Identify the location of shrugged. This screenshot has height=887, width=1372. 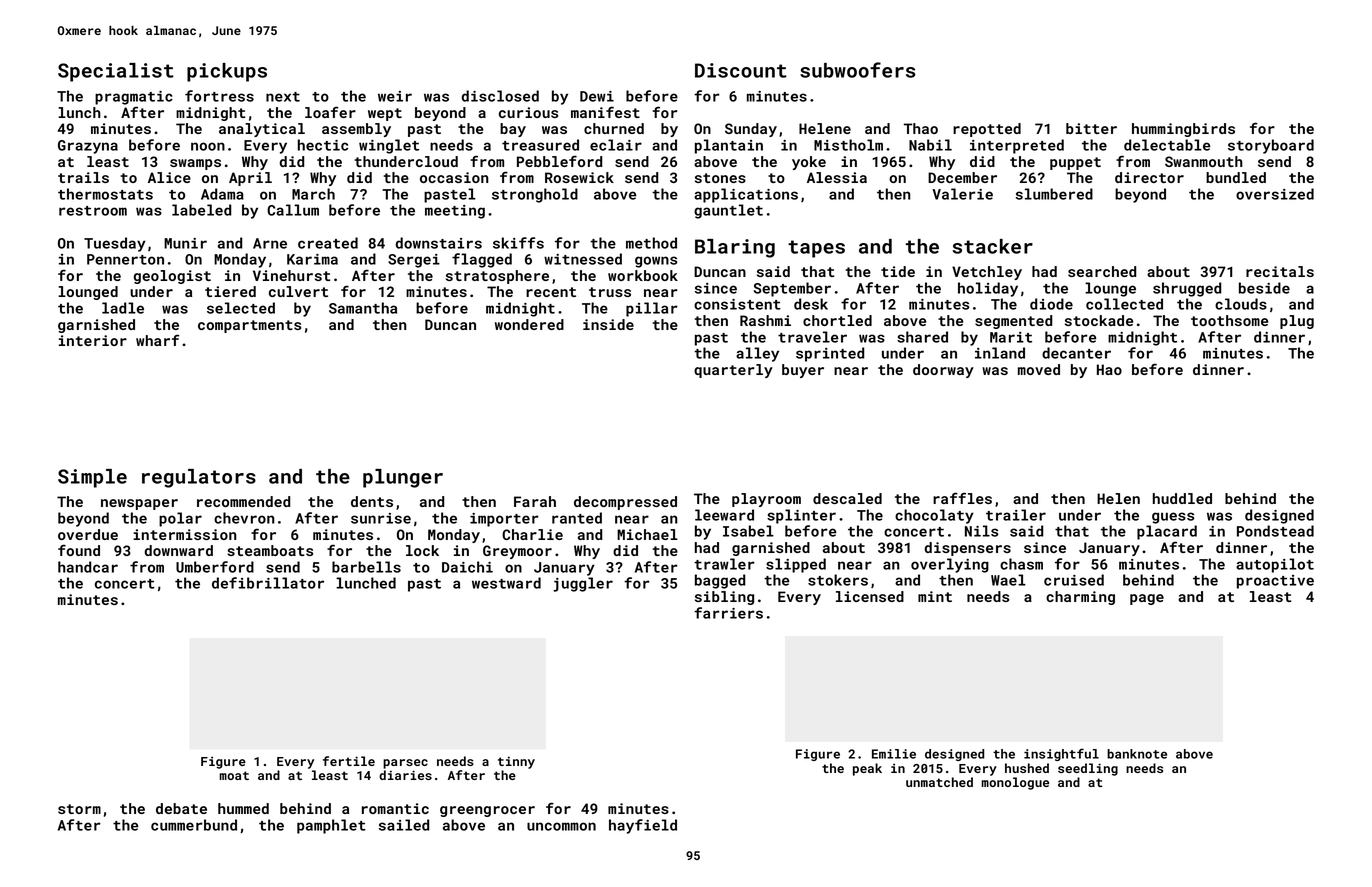
(1187, 289).
